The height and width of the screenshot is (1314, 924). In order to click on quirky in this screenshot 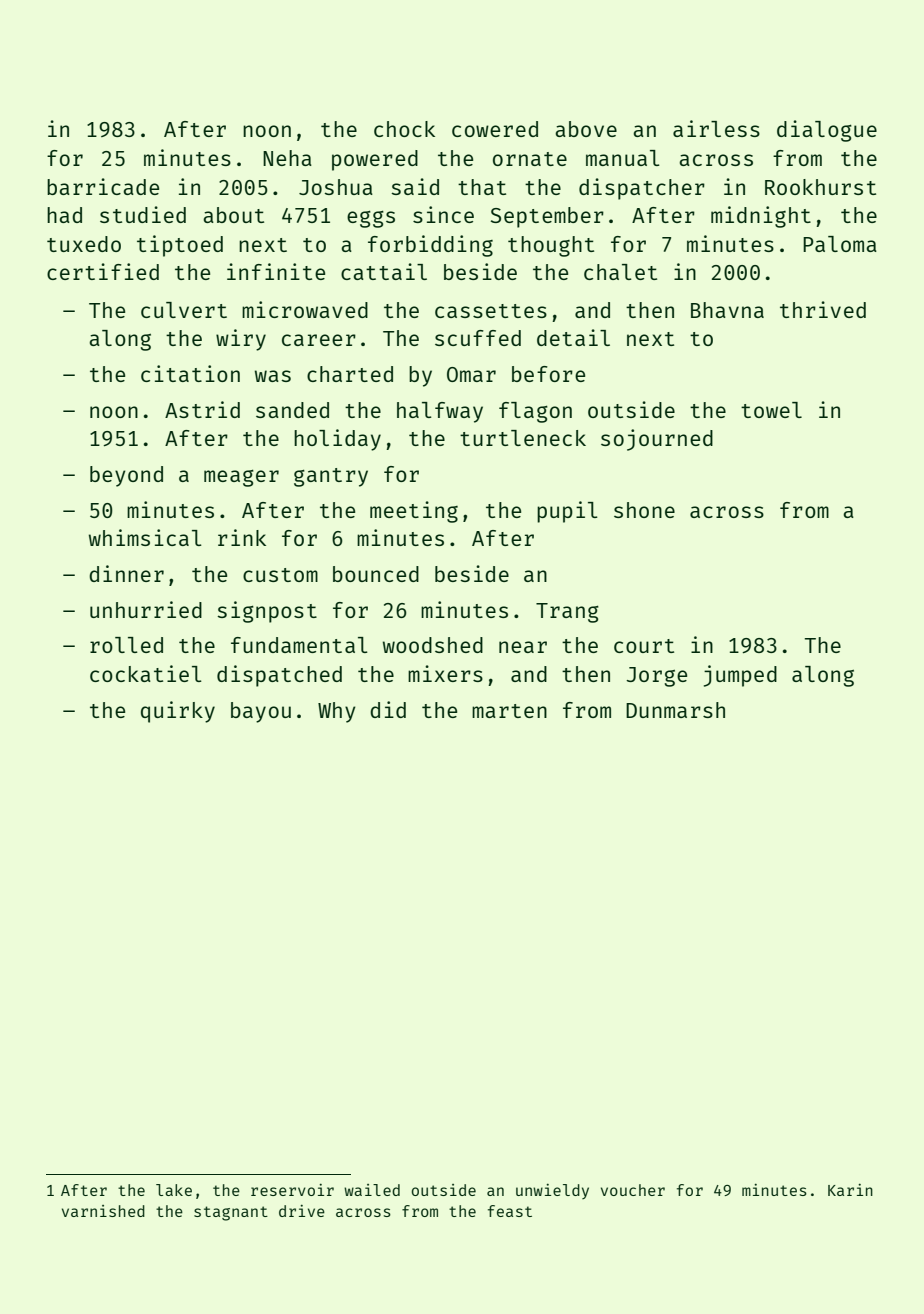, I will do `click(178, 712)`.
